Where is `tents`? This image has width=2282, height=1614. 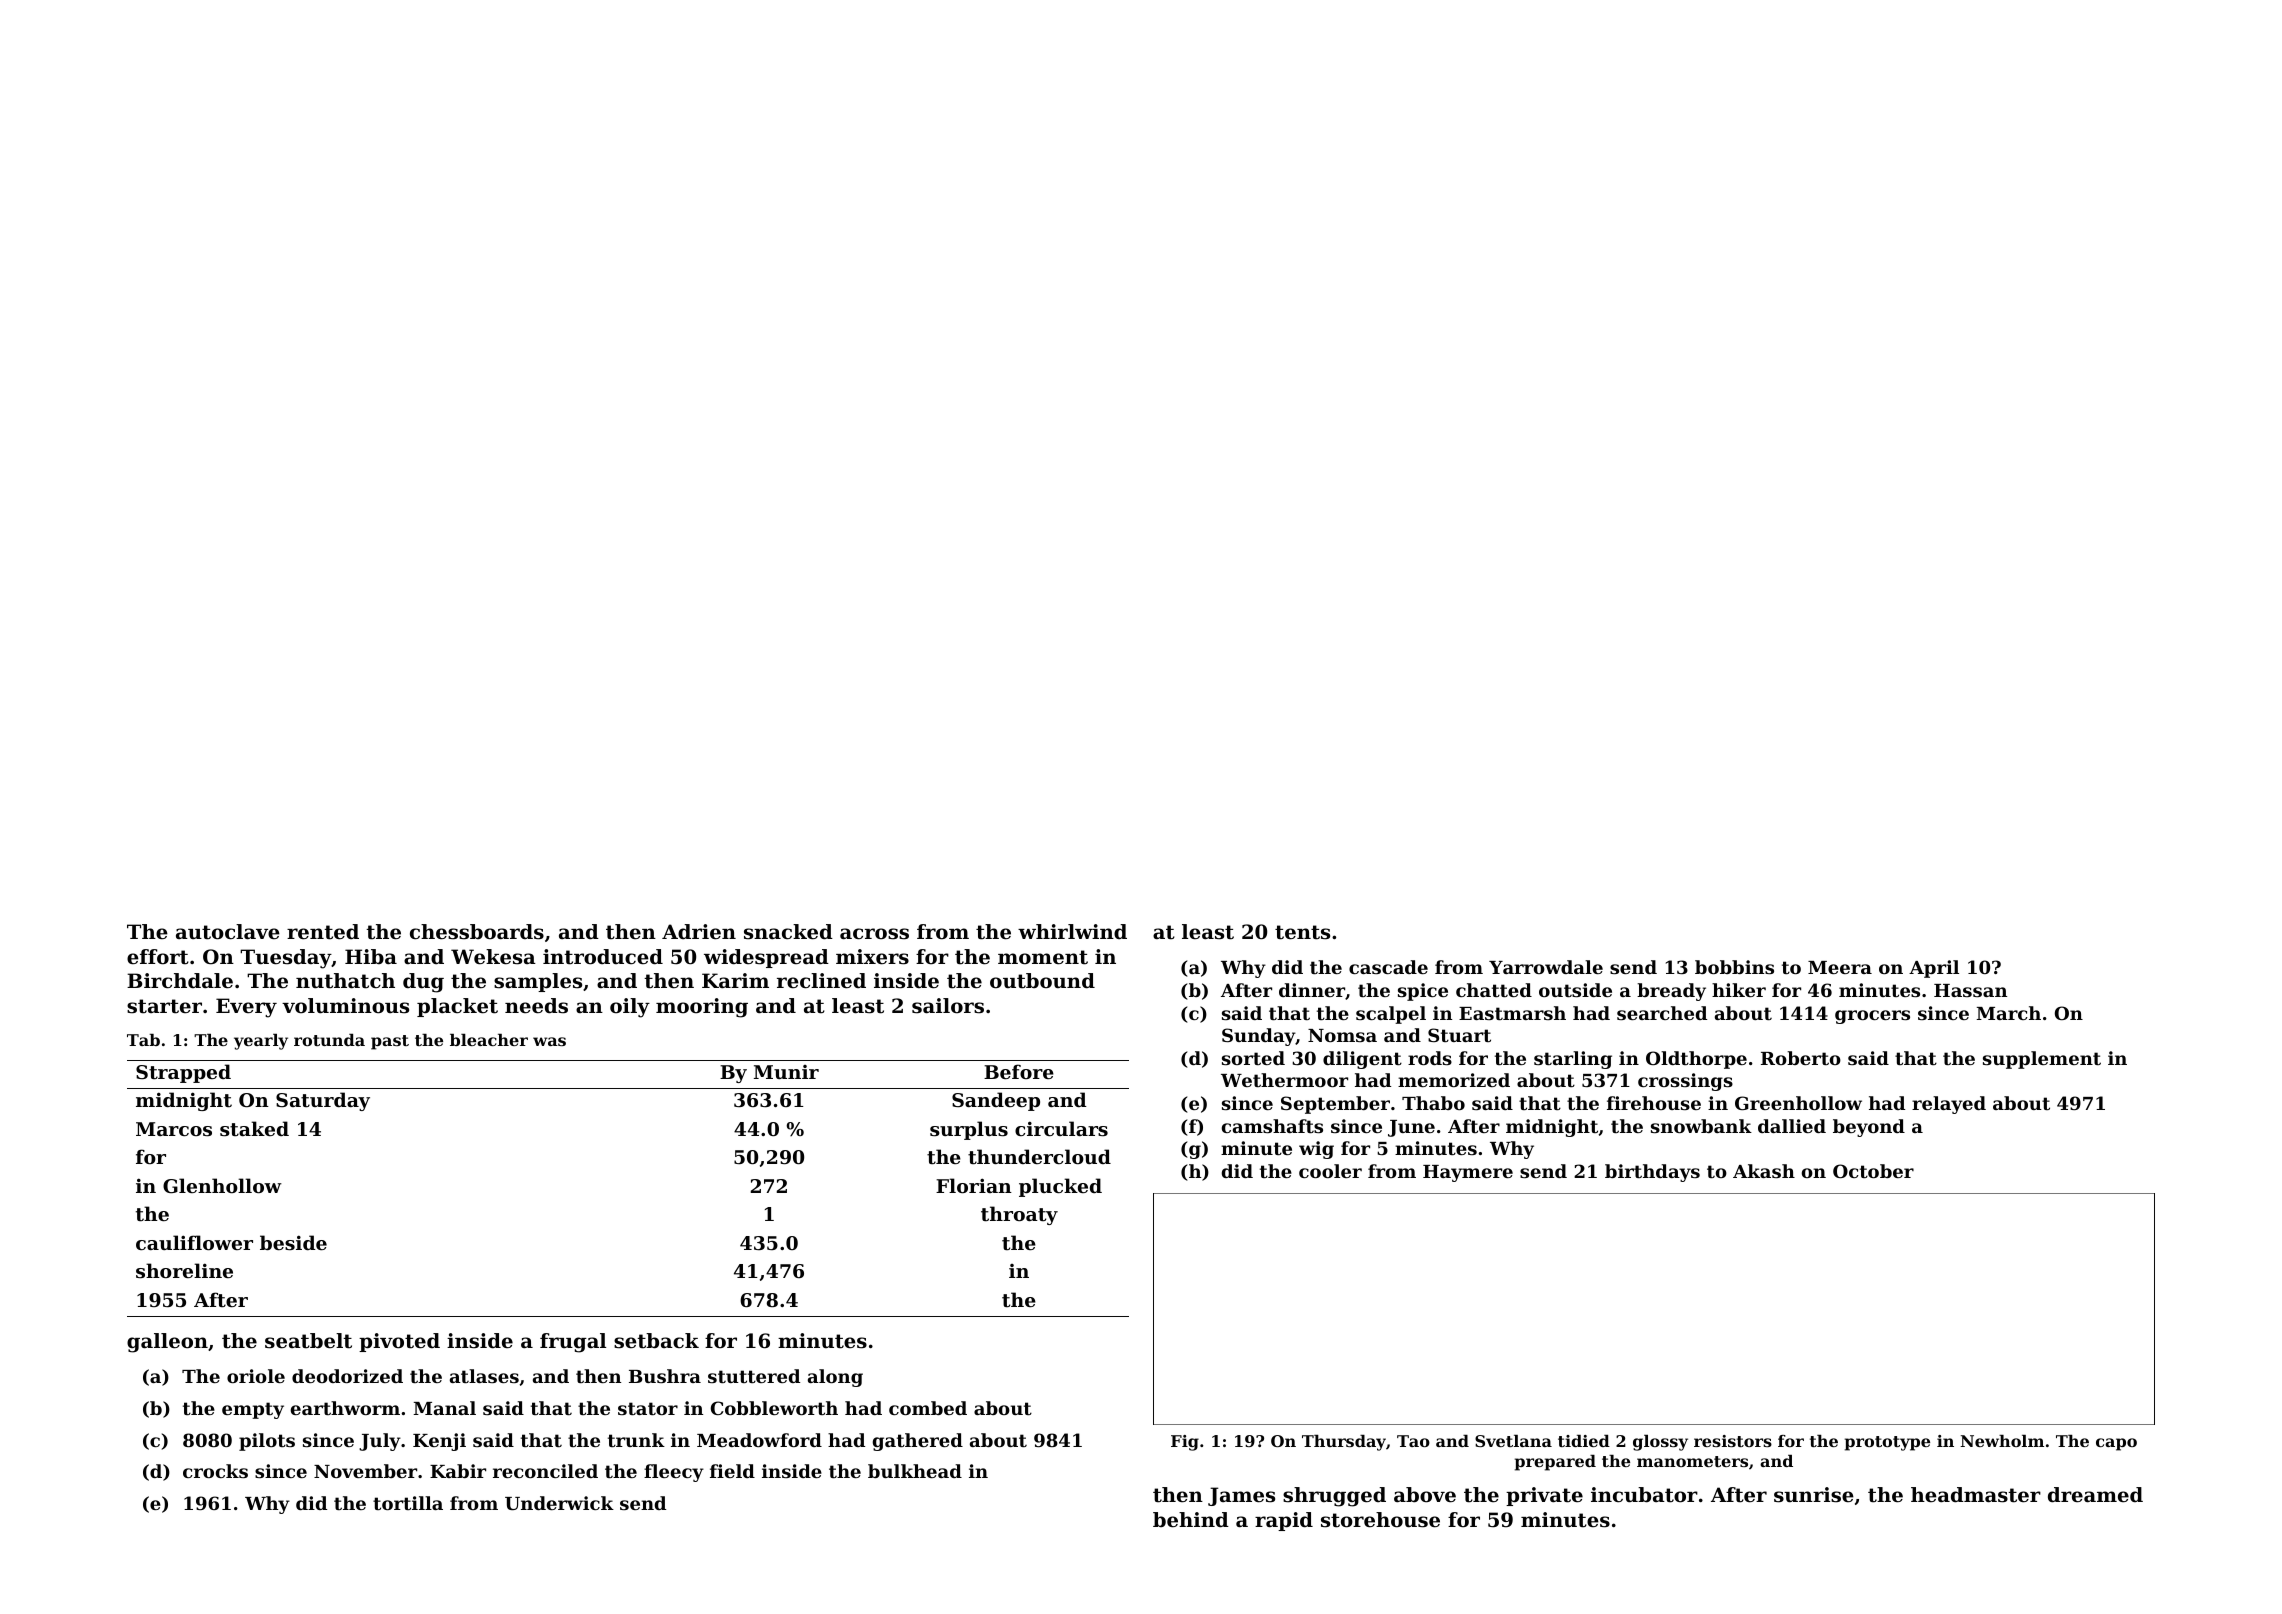
tents is located at coordinates (1302, 932).
